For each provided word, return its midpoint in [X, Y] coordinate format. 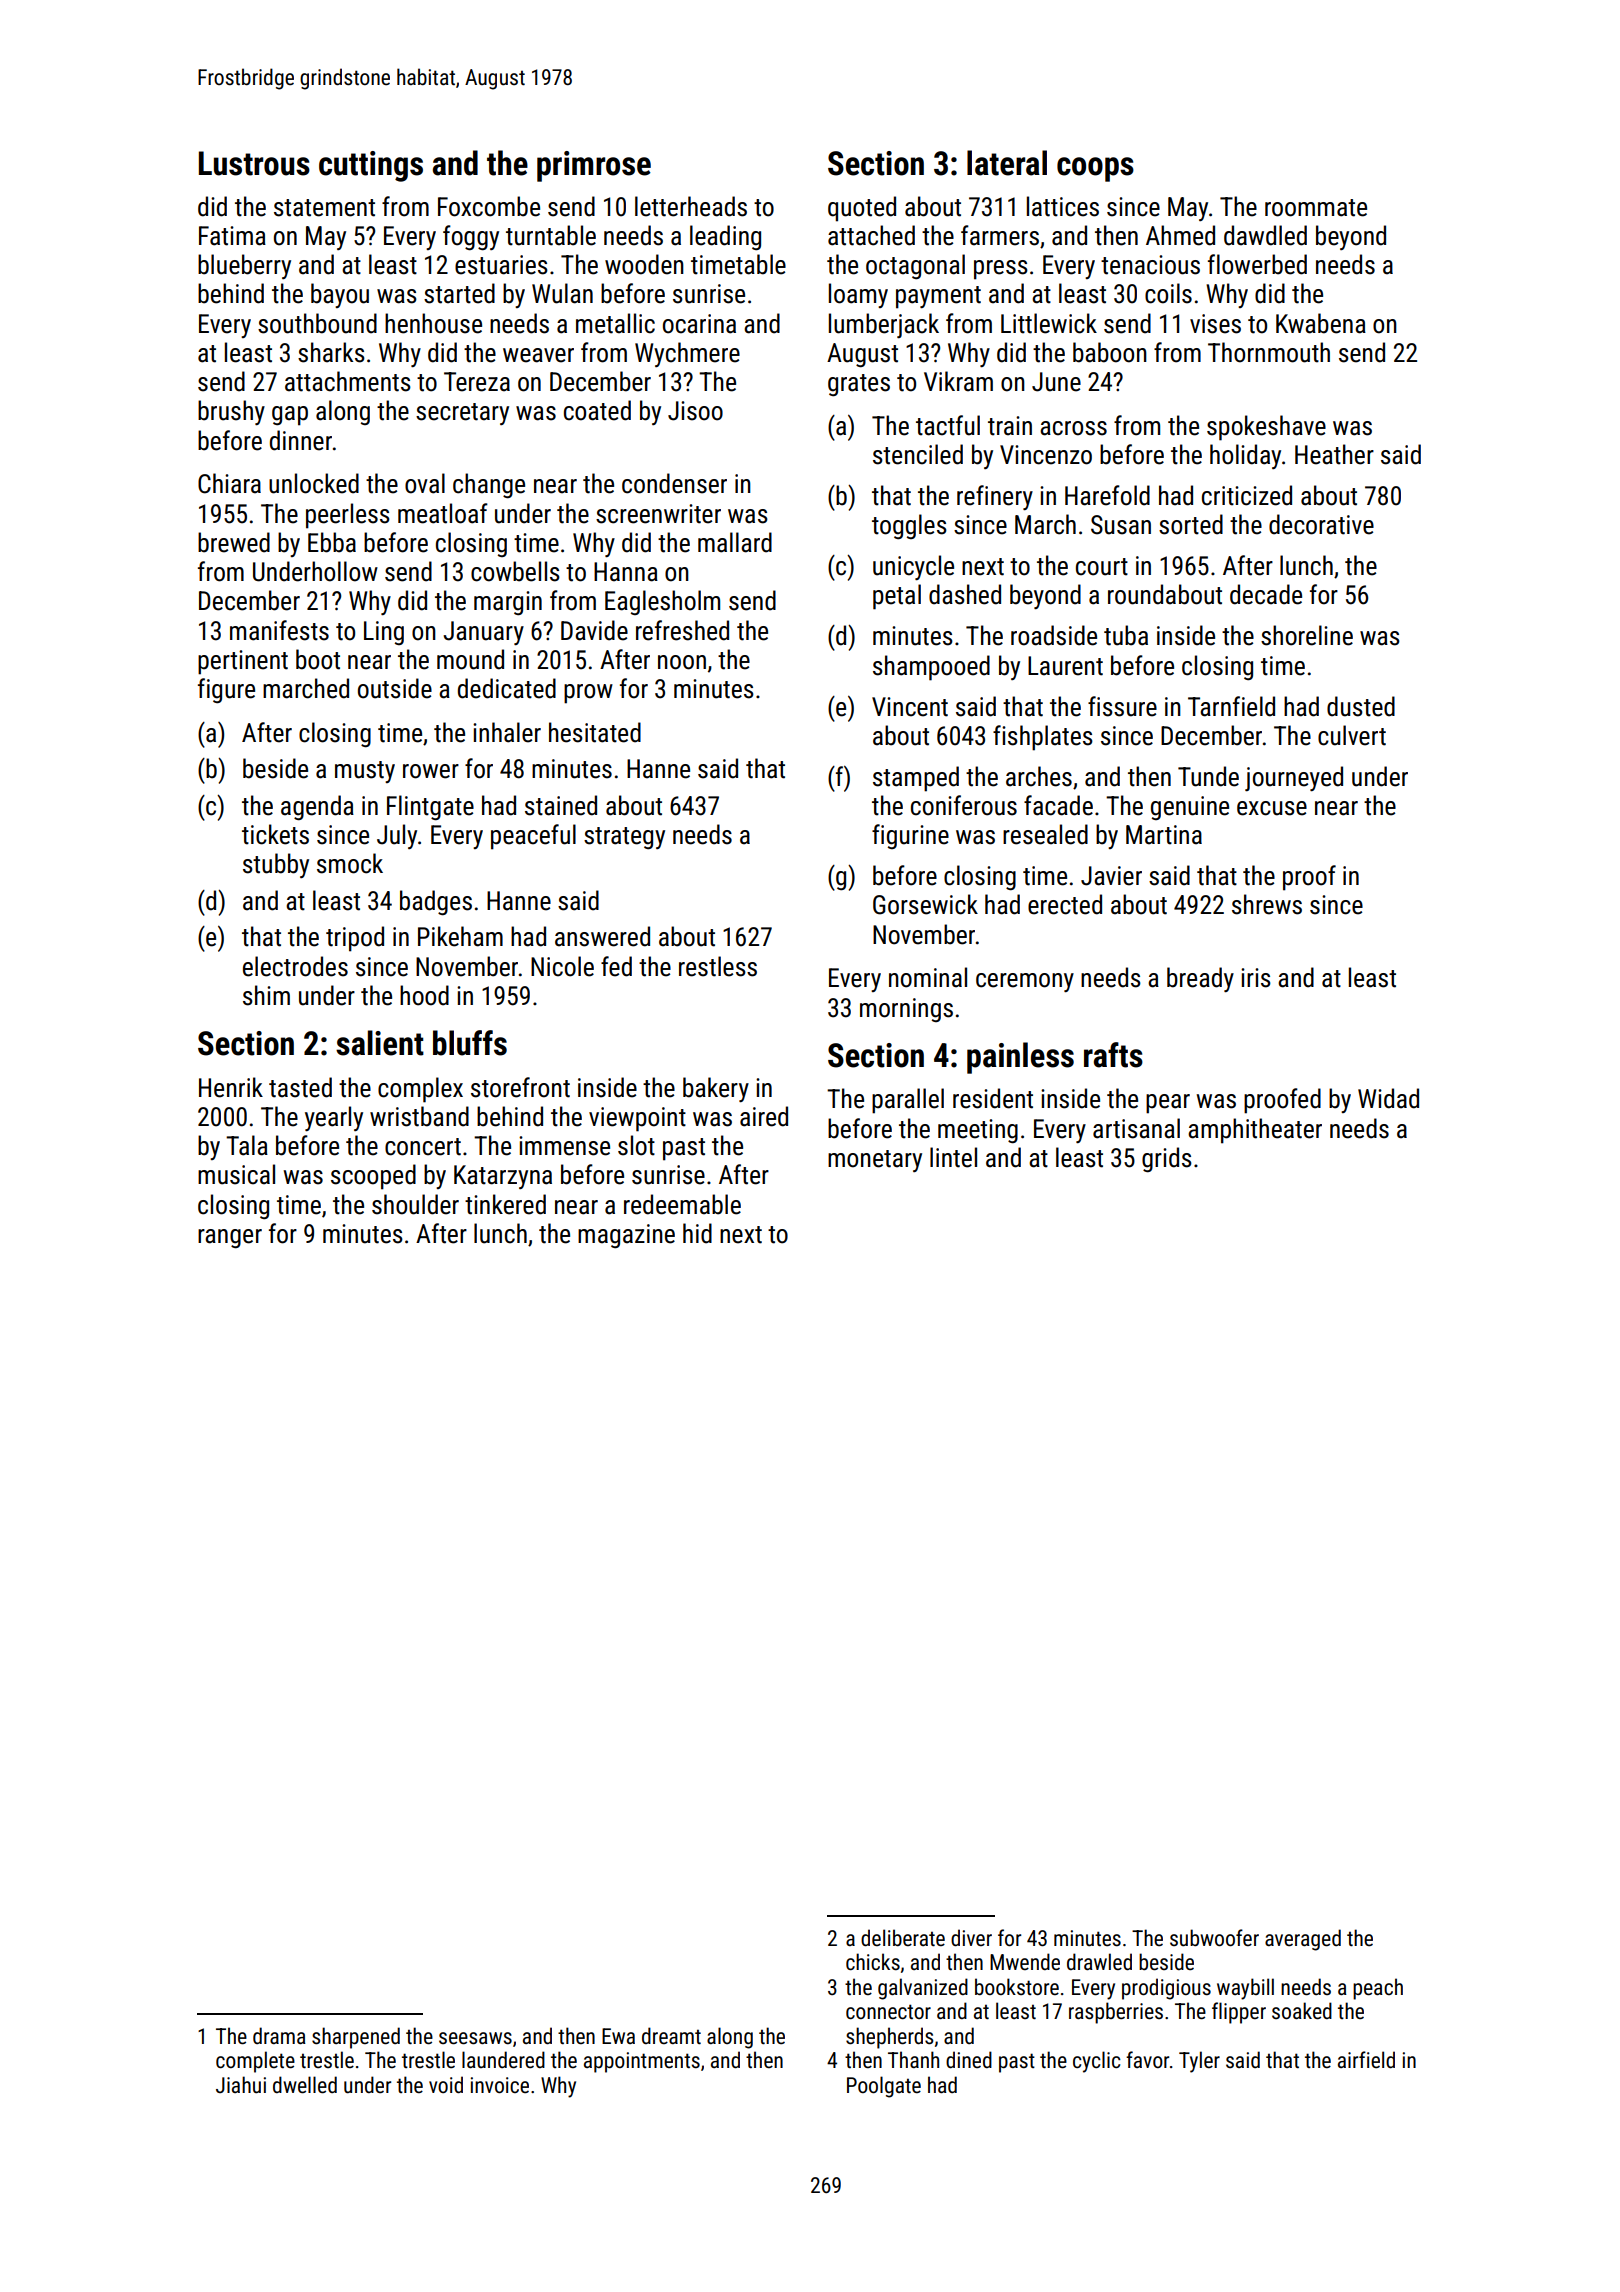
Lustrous [254, 163]
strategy [624, 838]
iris [1256, 978]
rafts [1113, 1055]
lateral [1007, 163]
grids [1167, 1160]
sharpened [356, 2038]
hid [697, 1233]
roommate [1316, 208]
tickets [275, 834]
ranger [230, 1239]
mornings [906, 1010]
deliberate [903, 1937]
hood [424, 995]
